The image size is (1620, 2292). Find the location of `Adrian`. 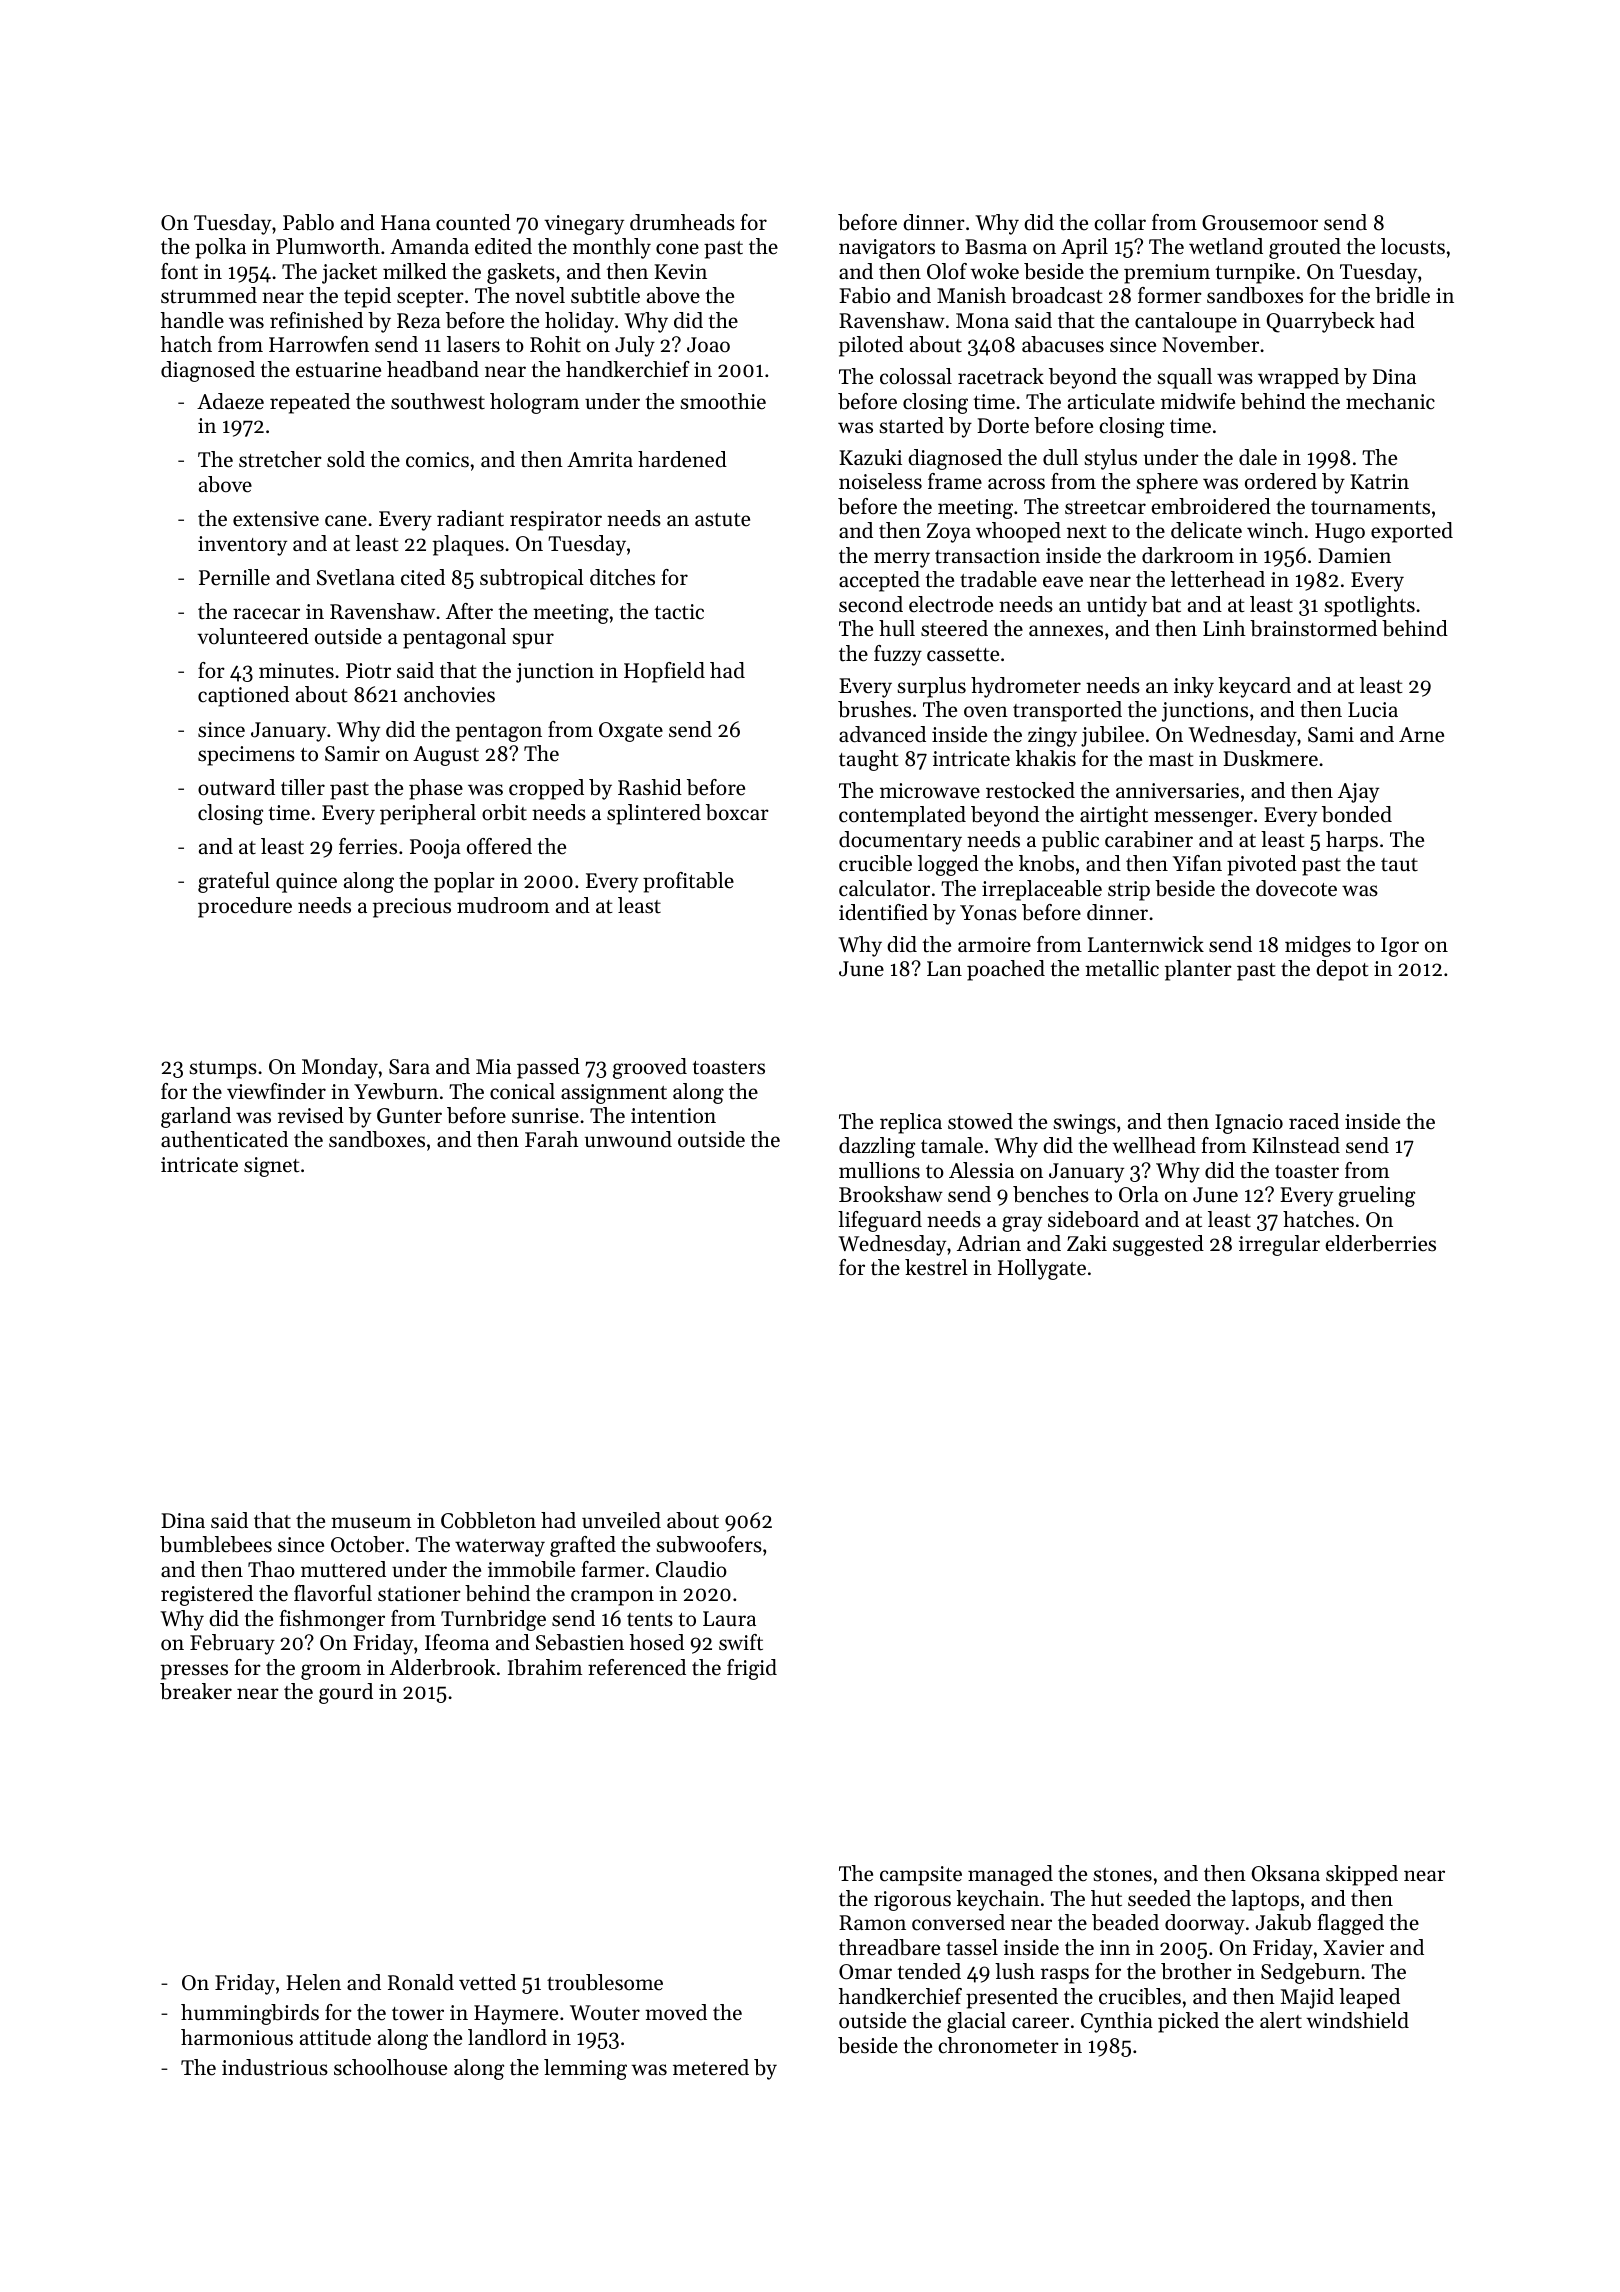

Adrian is located at coordinates (989, 1243).
